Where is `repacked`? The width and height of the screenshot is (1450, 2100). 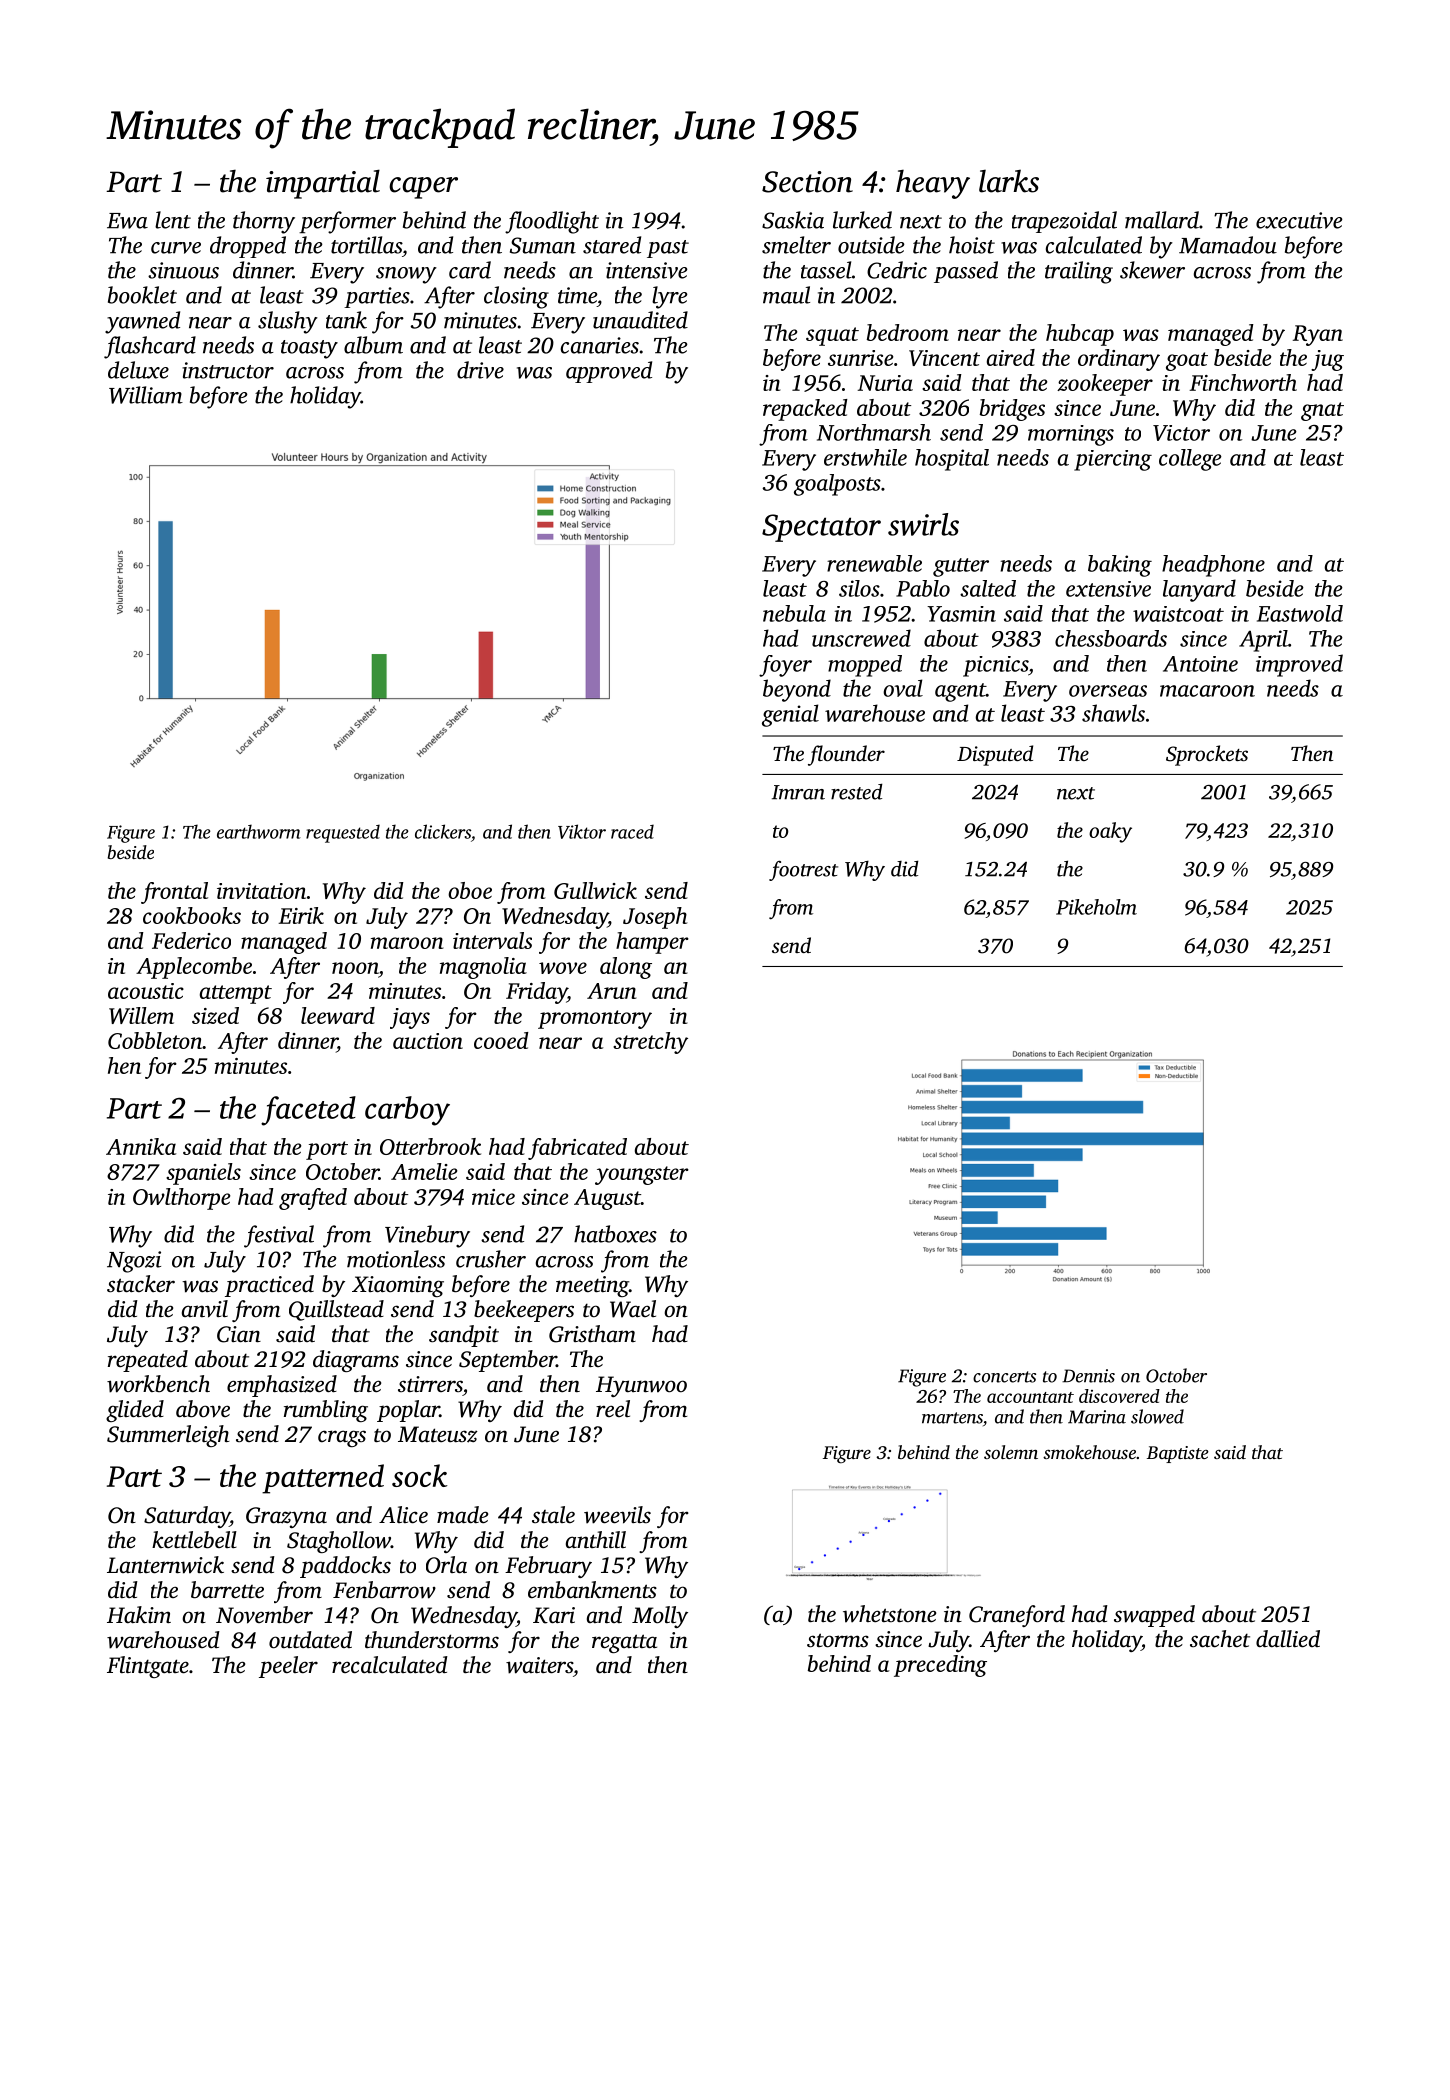 repacked is located at coordinates (805, 410).
